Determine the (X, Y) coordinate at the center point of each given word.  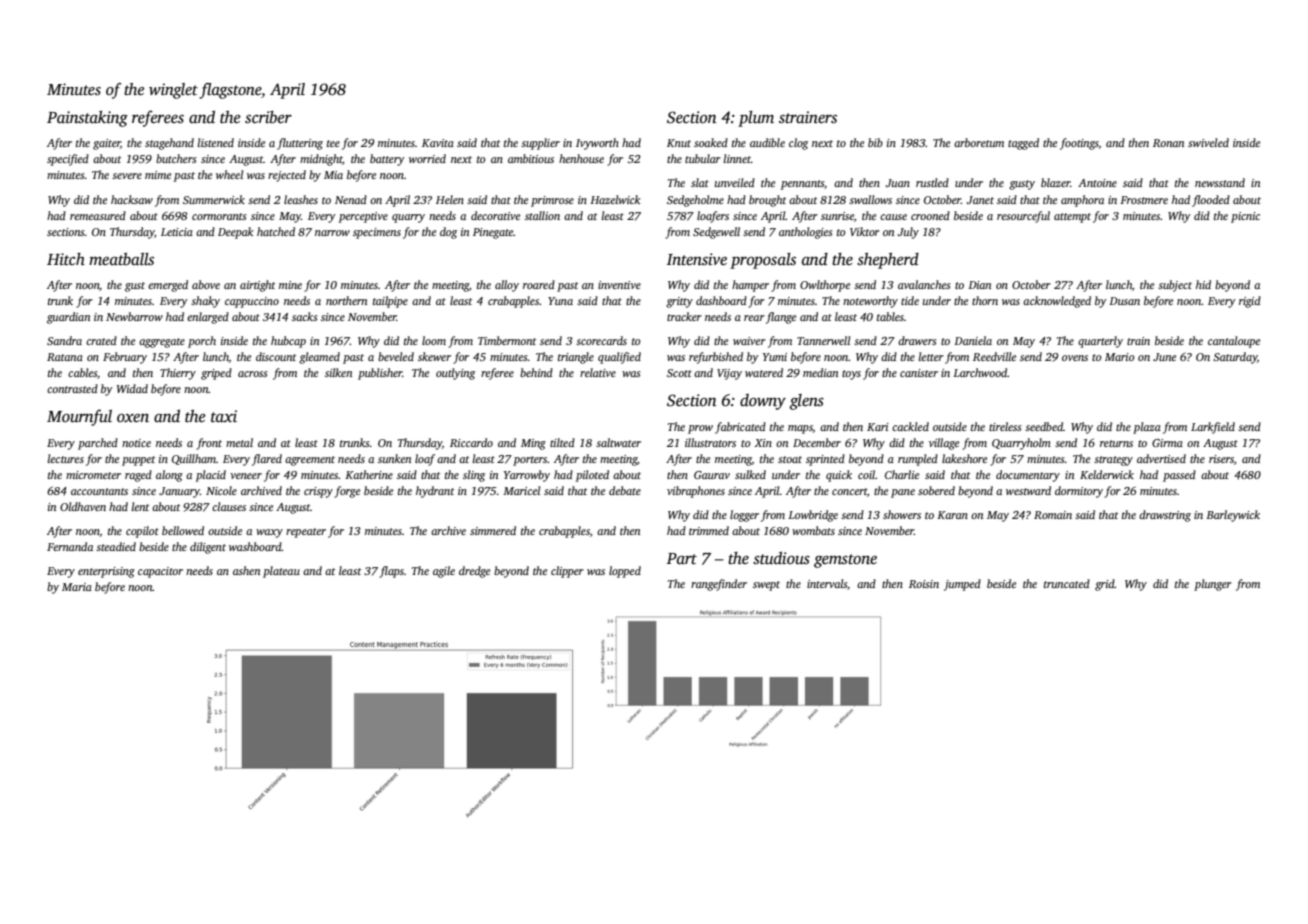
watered (764, 372)
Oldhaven (83, 506)
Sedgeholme (695, 201)
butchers (176, 158)
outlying (455, 374)
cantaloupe (1234, 342)
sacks (304, 316)
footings (1079, 144)
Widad (132, 388)
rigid (1250, 302)
